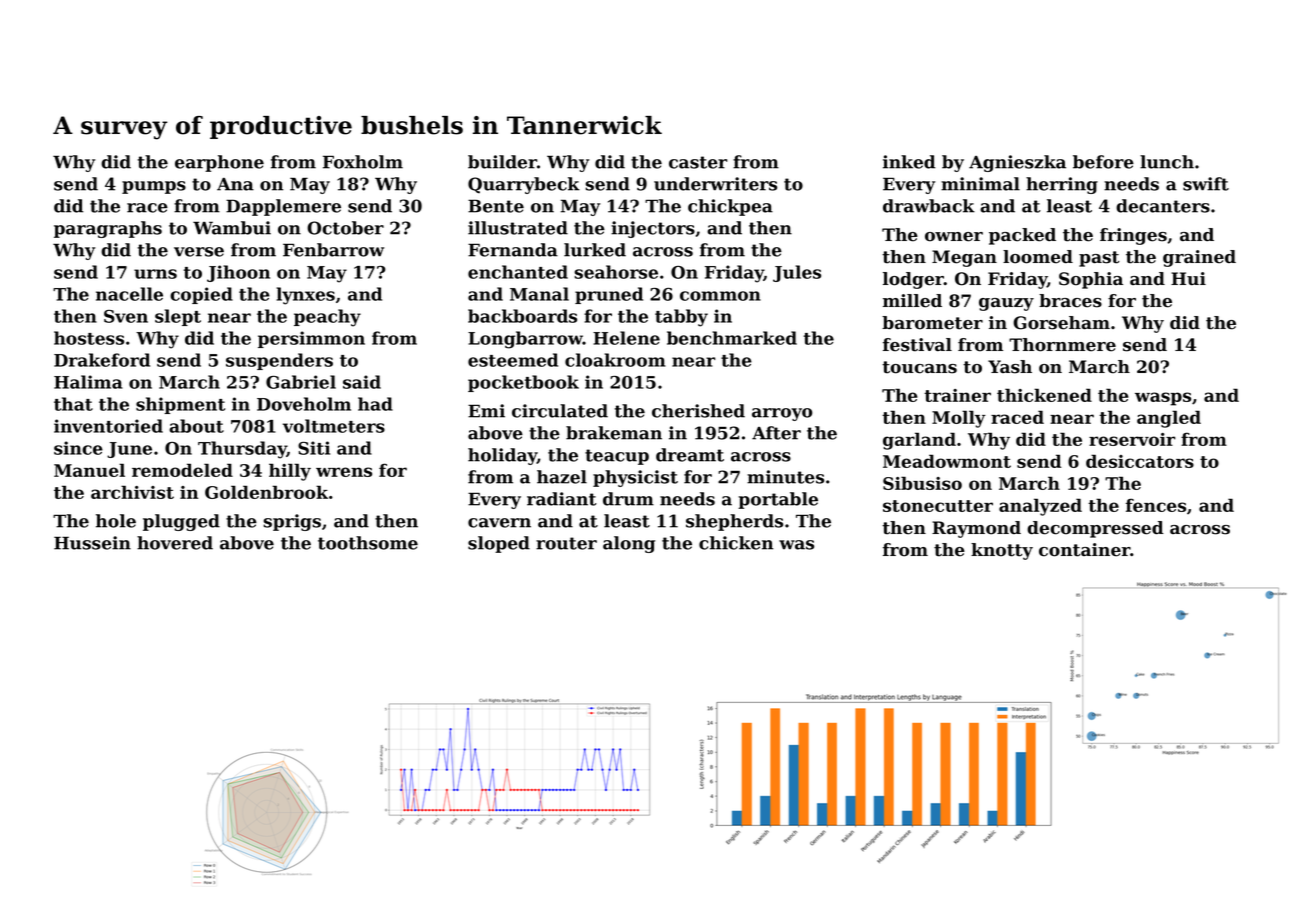 This screenshot has width=1308, height=924. What do you see at coordinates (1140, 461) in the screenshot?
I see `desiccators` at bounding box center [1140, 461].
